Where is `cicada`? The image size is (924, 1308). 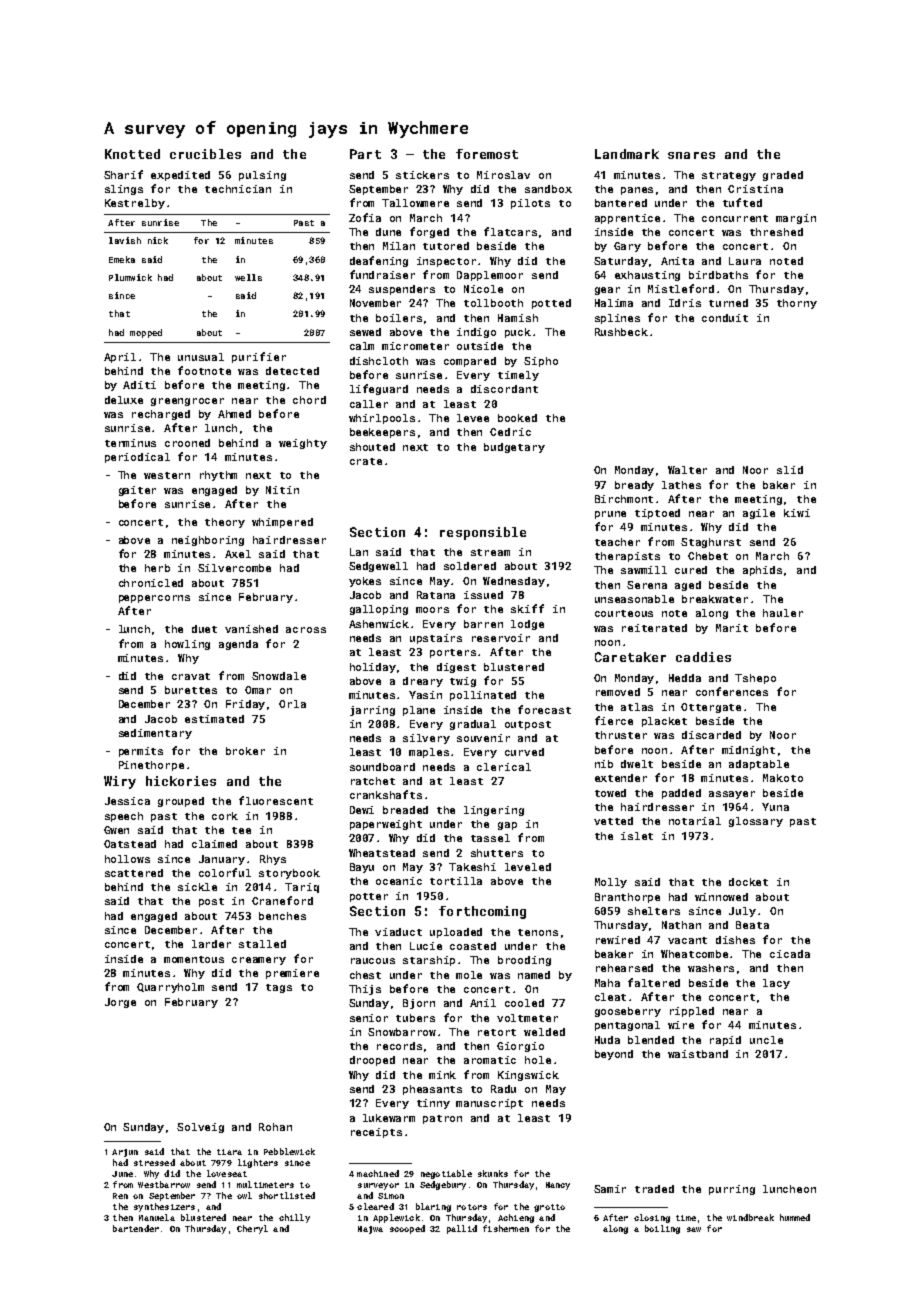
cicada is located at coordinates (790, 954).
